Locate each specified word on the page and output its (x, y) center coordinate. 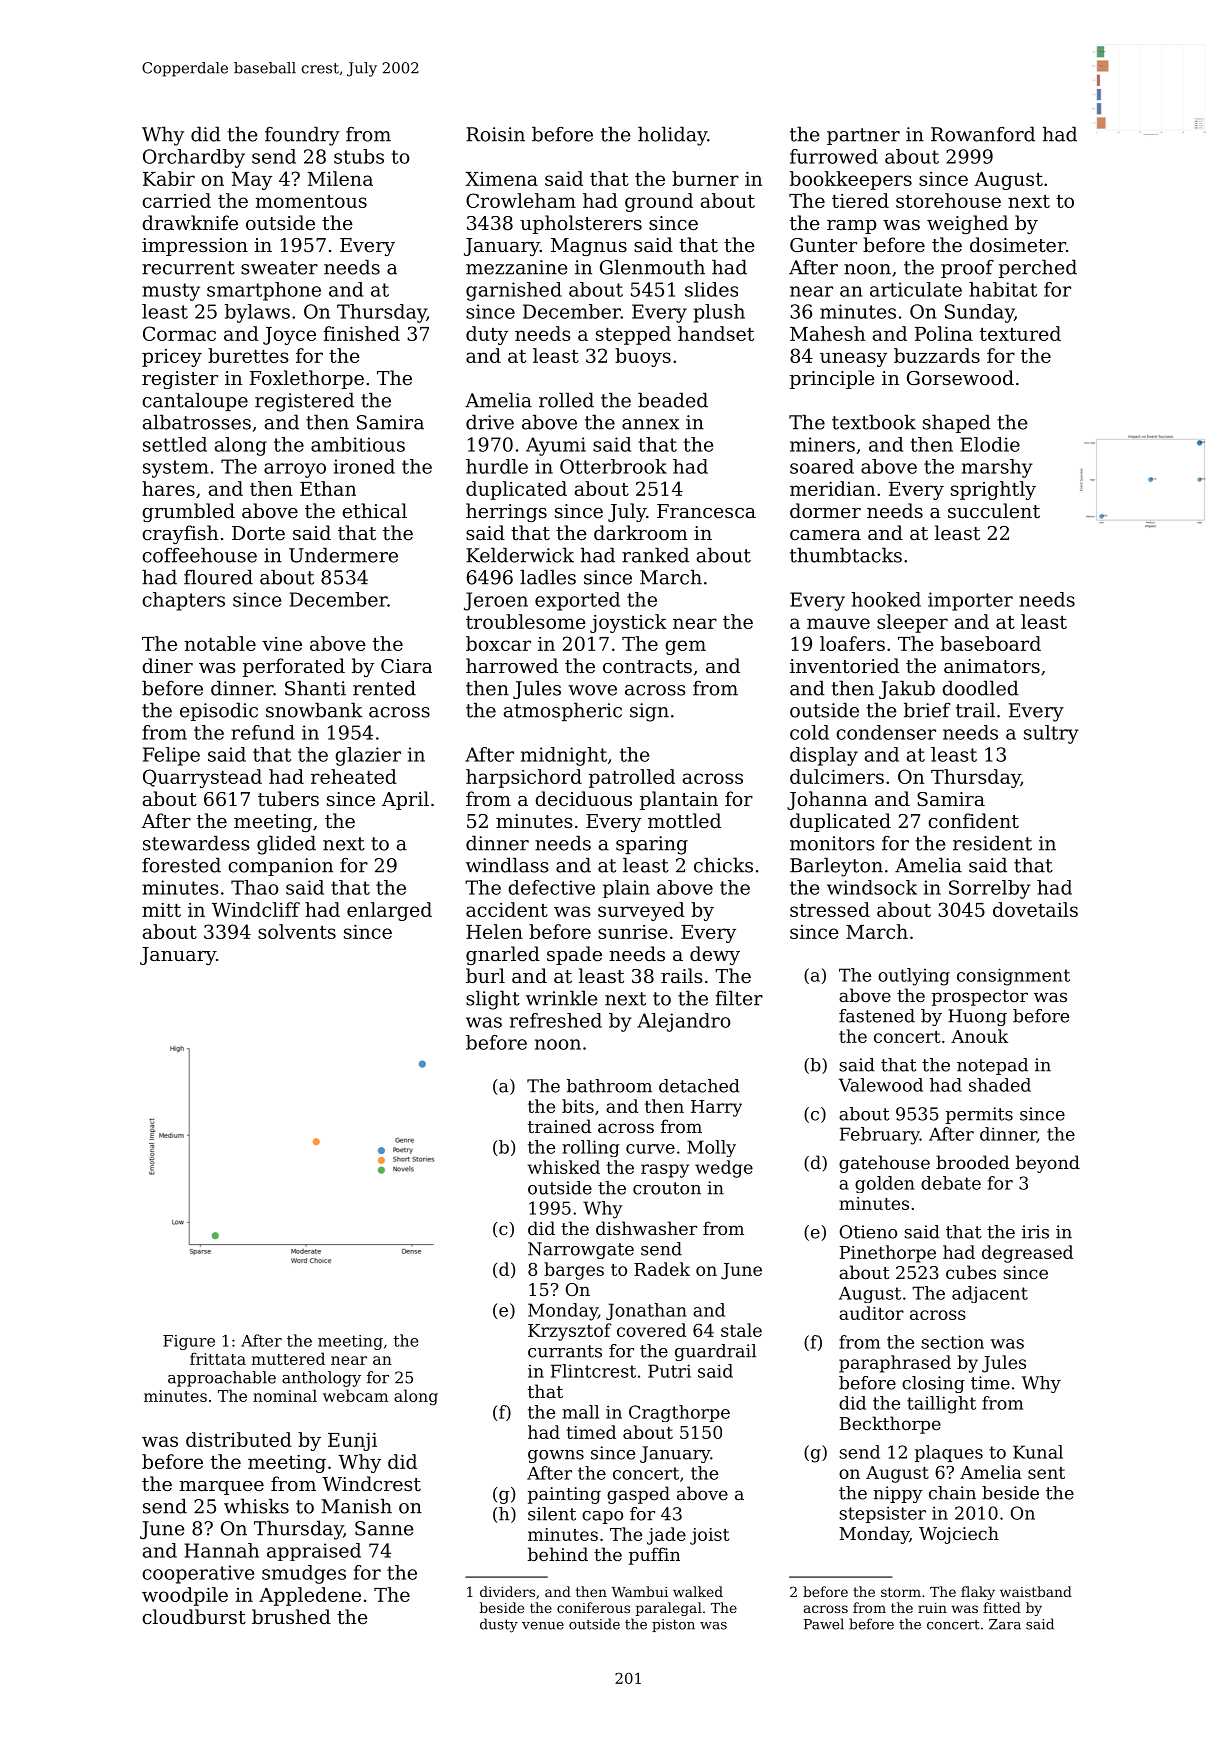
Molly (711, 1148)
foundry (302, 136)
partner (863, 136)
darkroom (641, 532)
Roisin (495, 134)
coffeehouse (199, 555)
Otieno (868, 1232)
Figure (189, 1342)
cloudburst (194, 1616)
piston (673, 1625)
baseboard (991, 643)
